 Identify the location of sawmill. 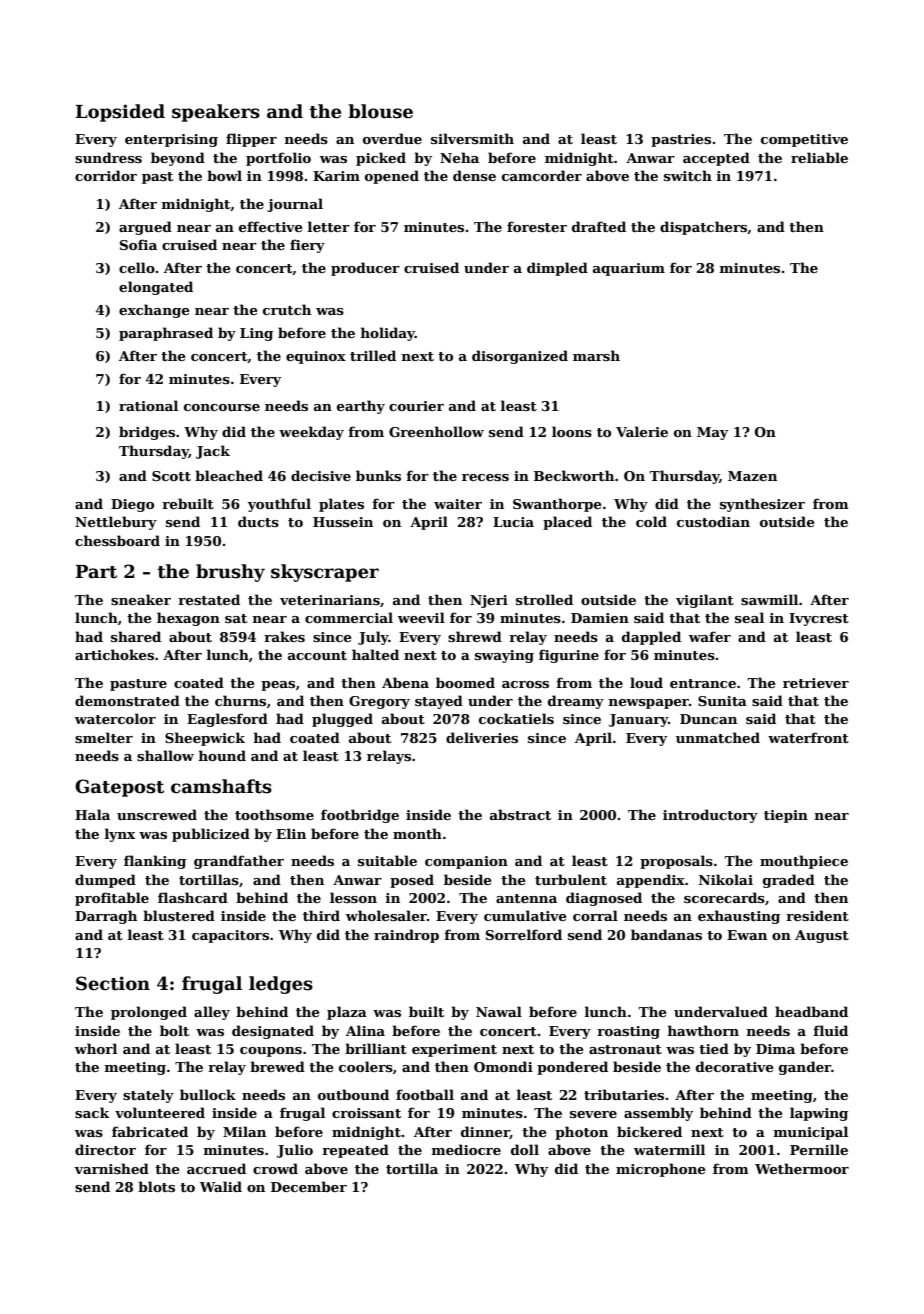
(769, 599).
